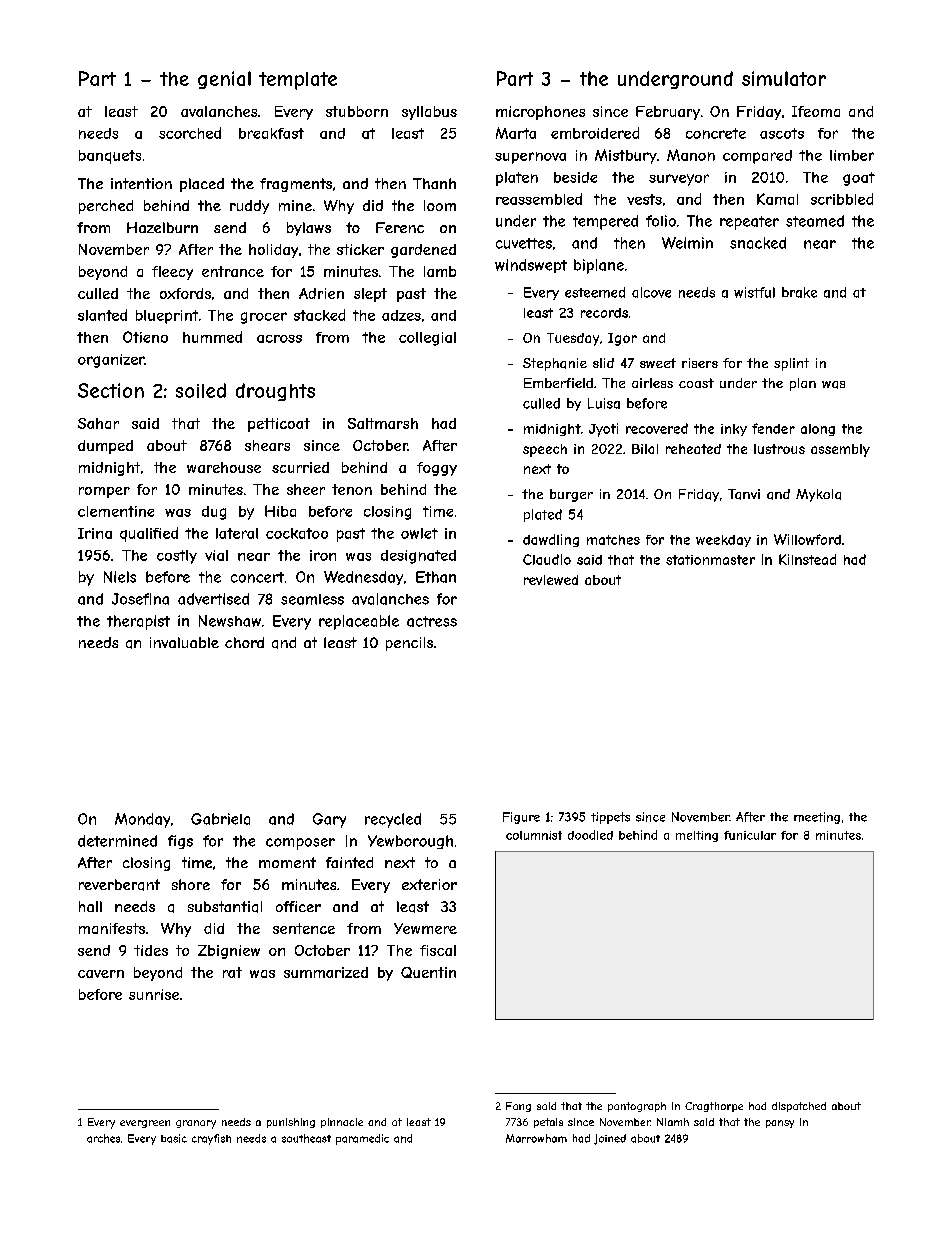 The width and height of the screenshot is (952, 1233). I want to click on holiday, so click(273, 251).
